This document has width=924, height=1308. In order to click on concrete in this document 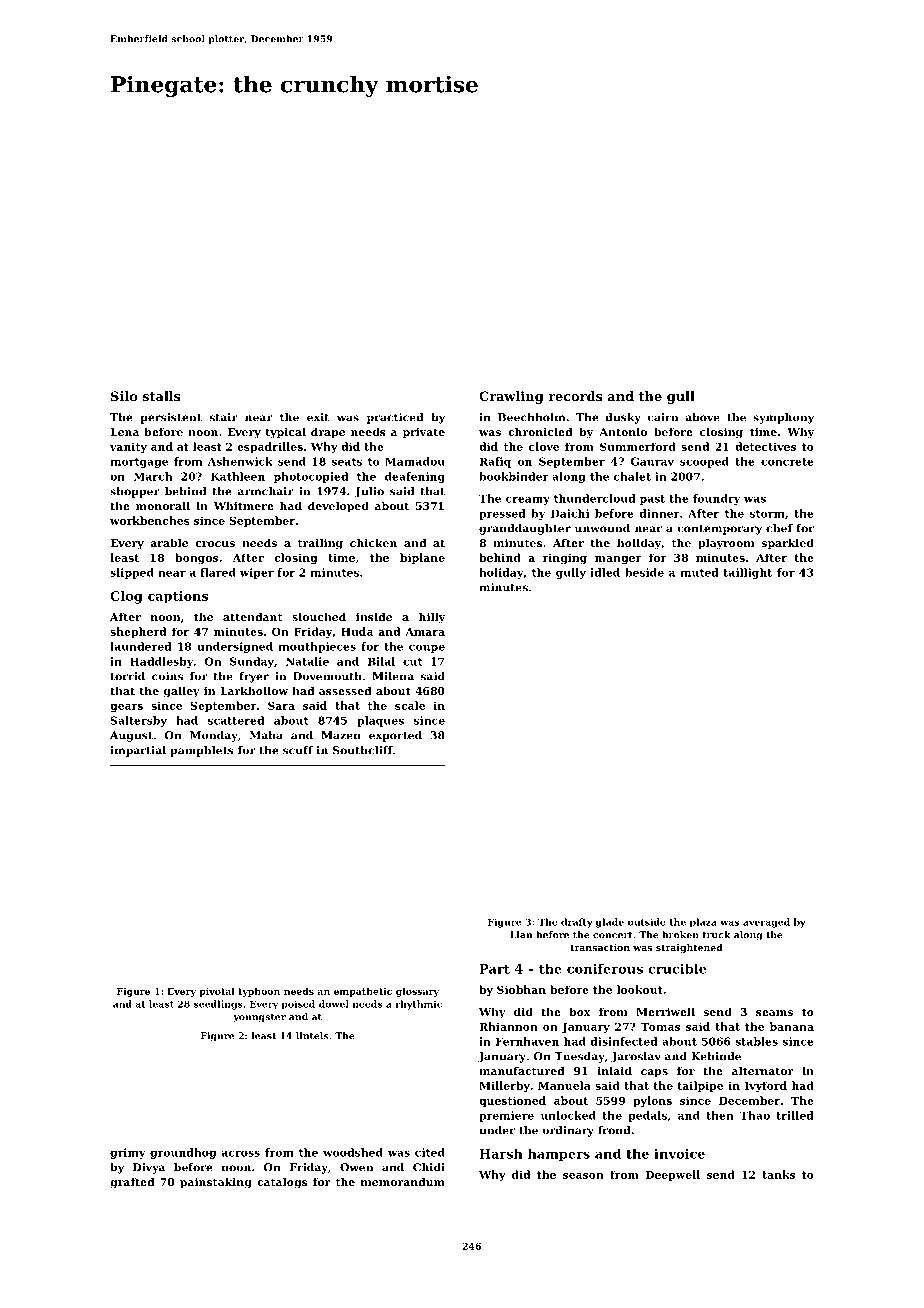, I will do `click(787, 462)`.
